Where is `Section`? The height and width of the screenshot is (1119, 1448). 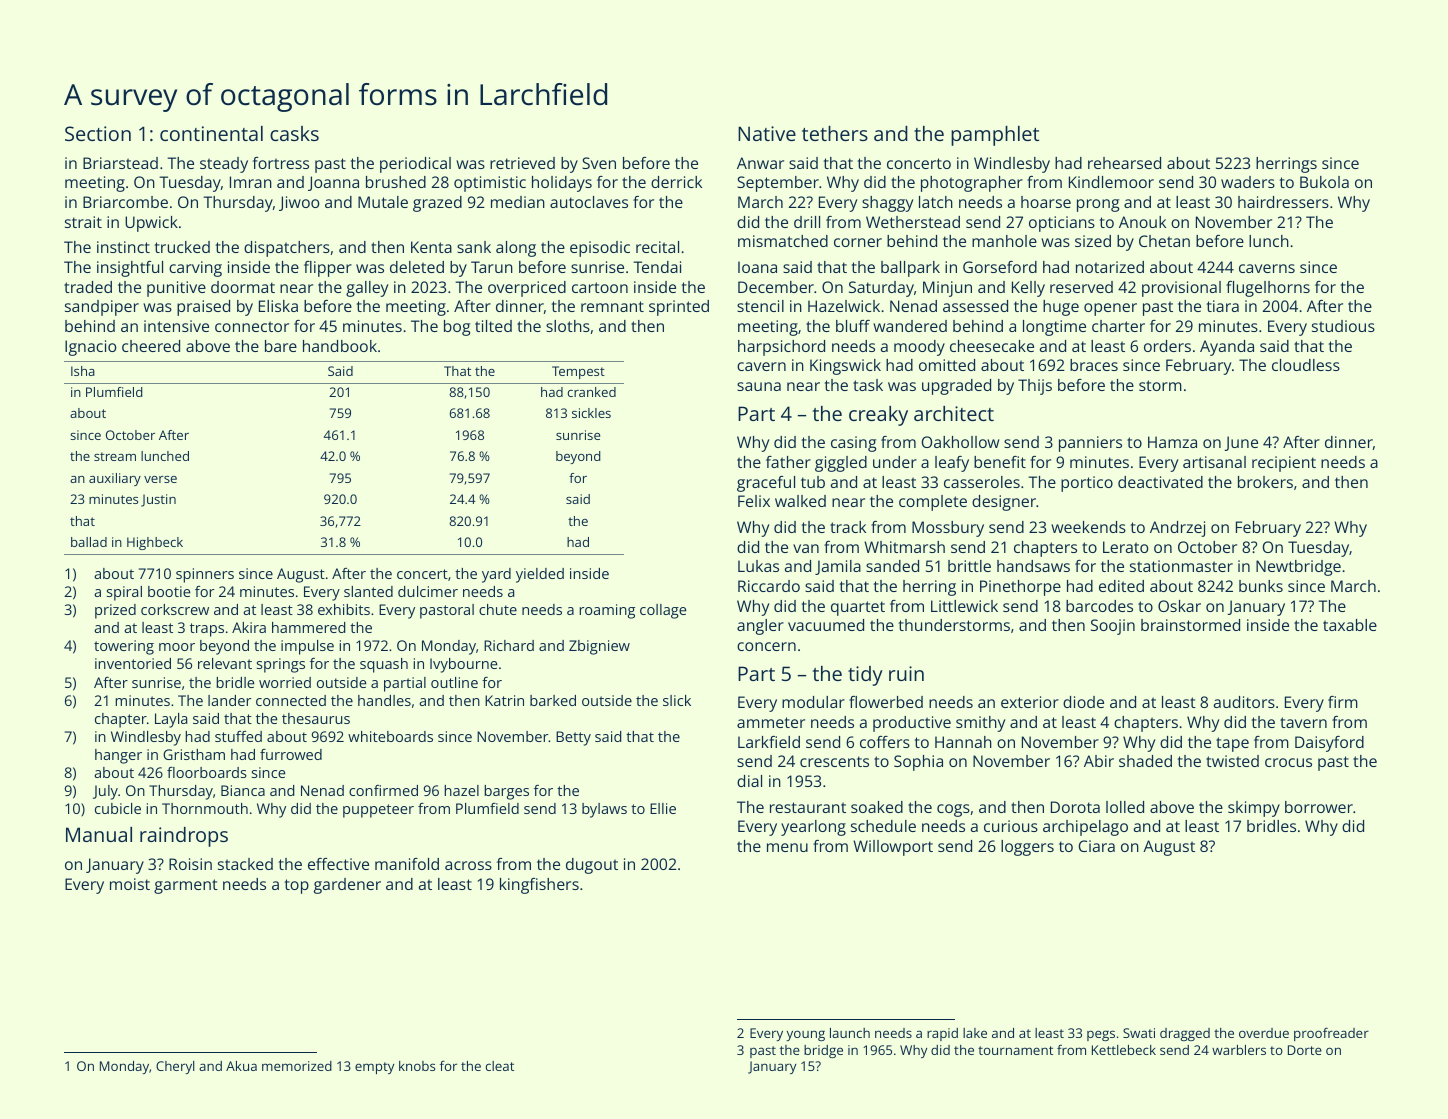 Section is located at coordinates (98, 133).
